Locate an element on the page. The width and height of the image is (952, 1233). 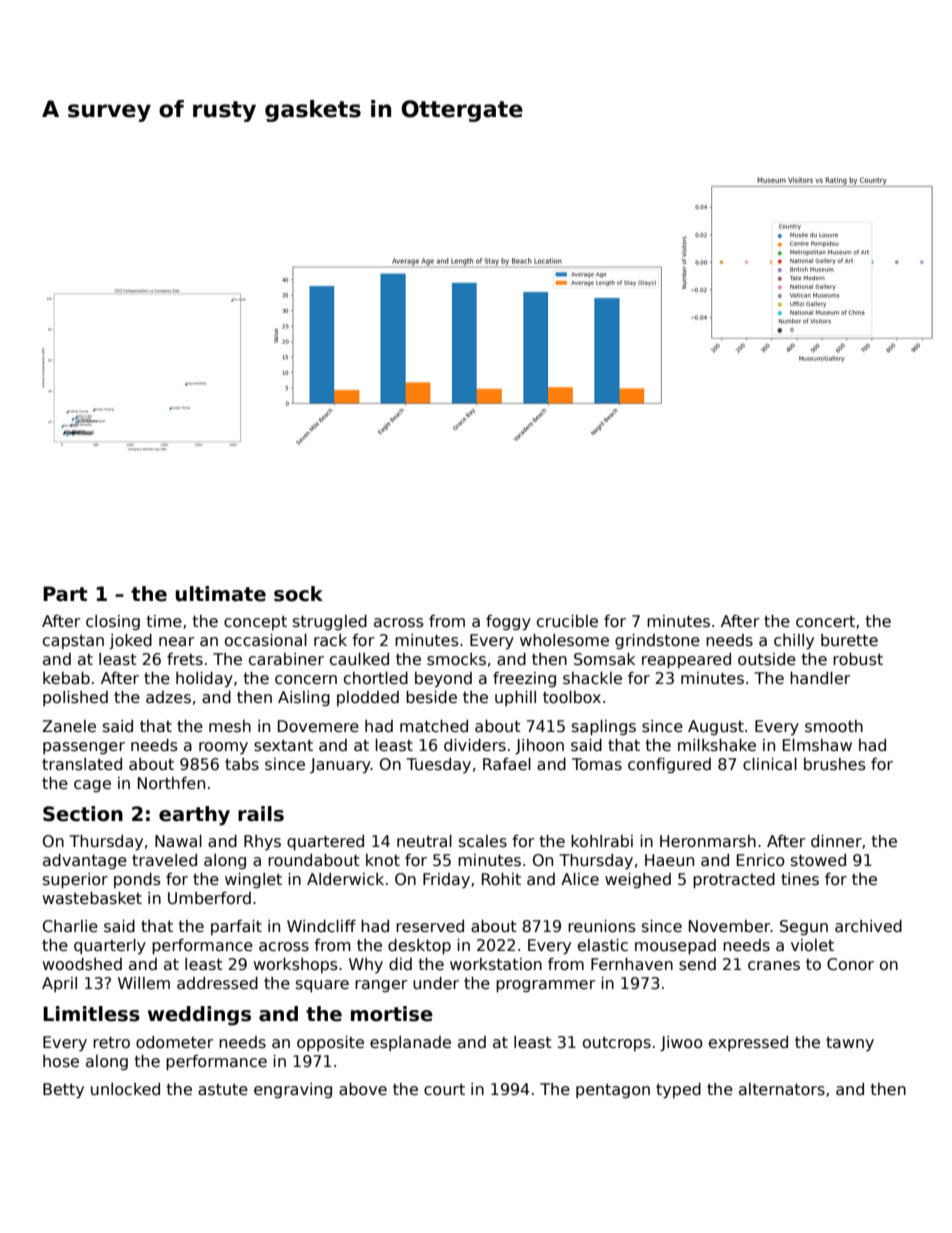
beyond is located at coordinates (443, 679).
